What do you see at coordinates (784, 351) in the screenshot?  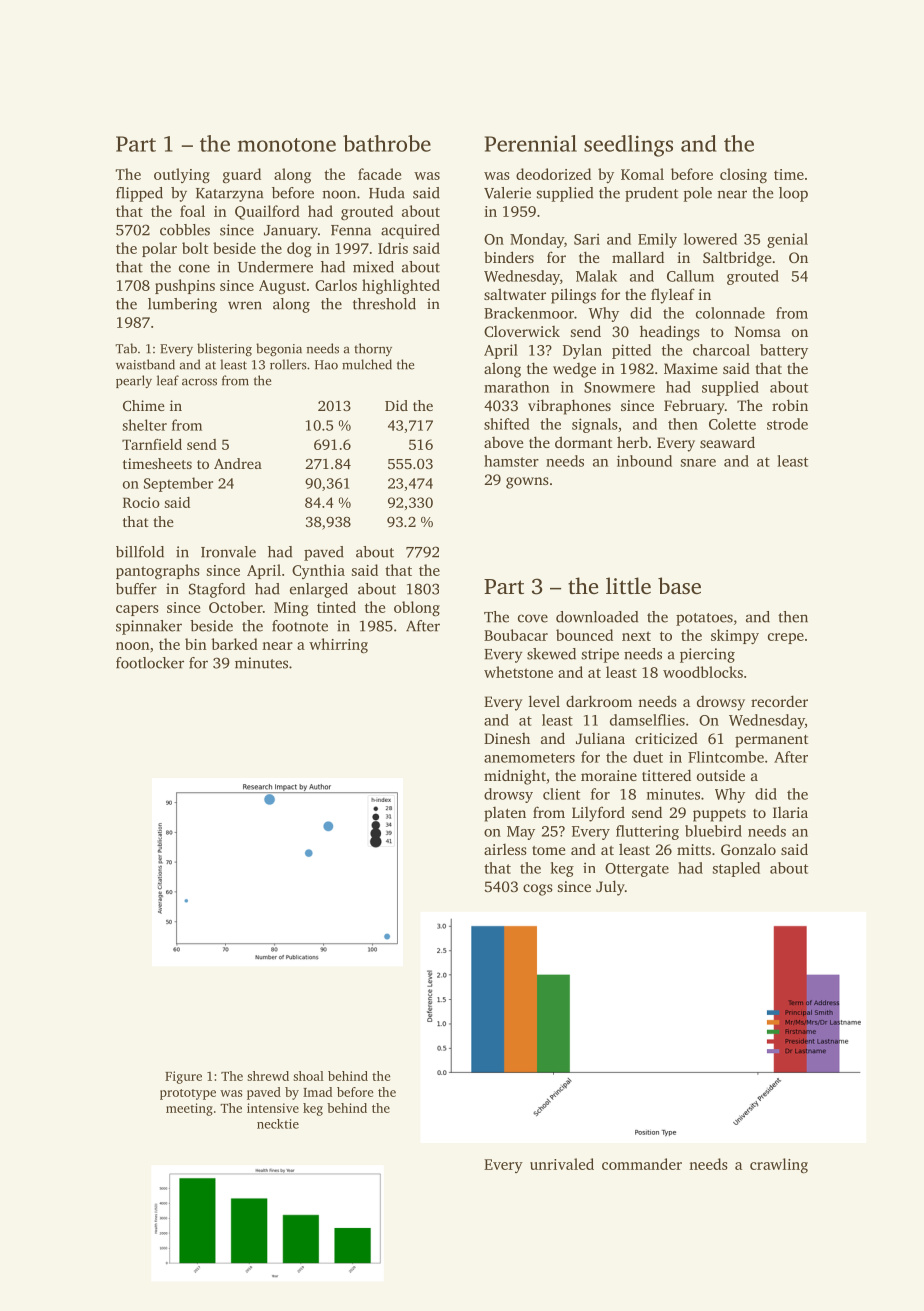 I see `battery` at bounding box center [784, 351].
